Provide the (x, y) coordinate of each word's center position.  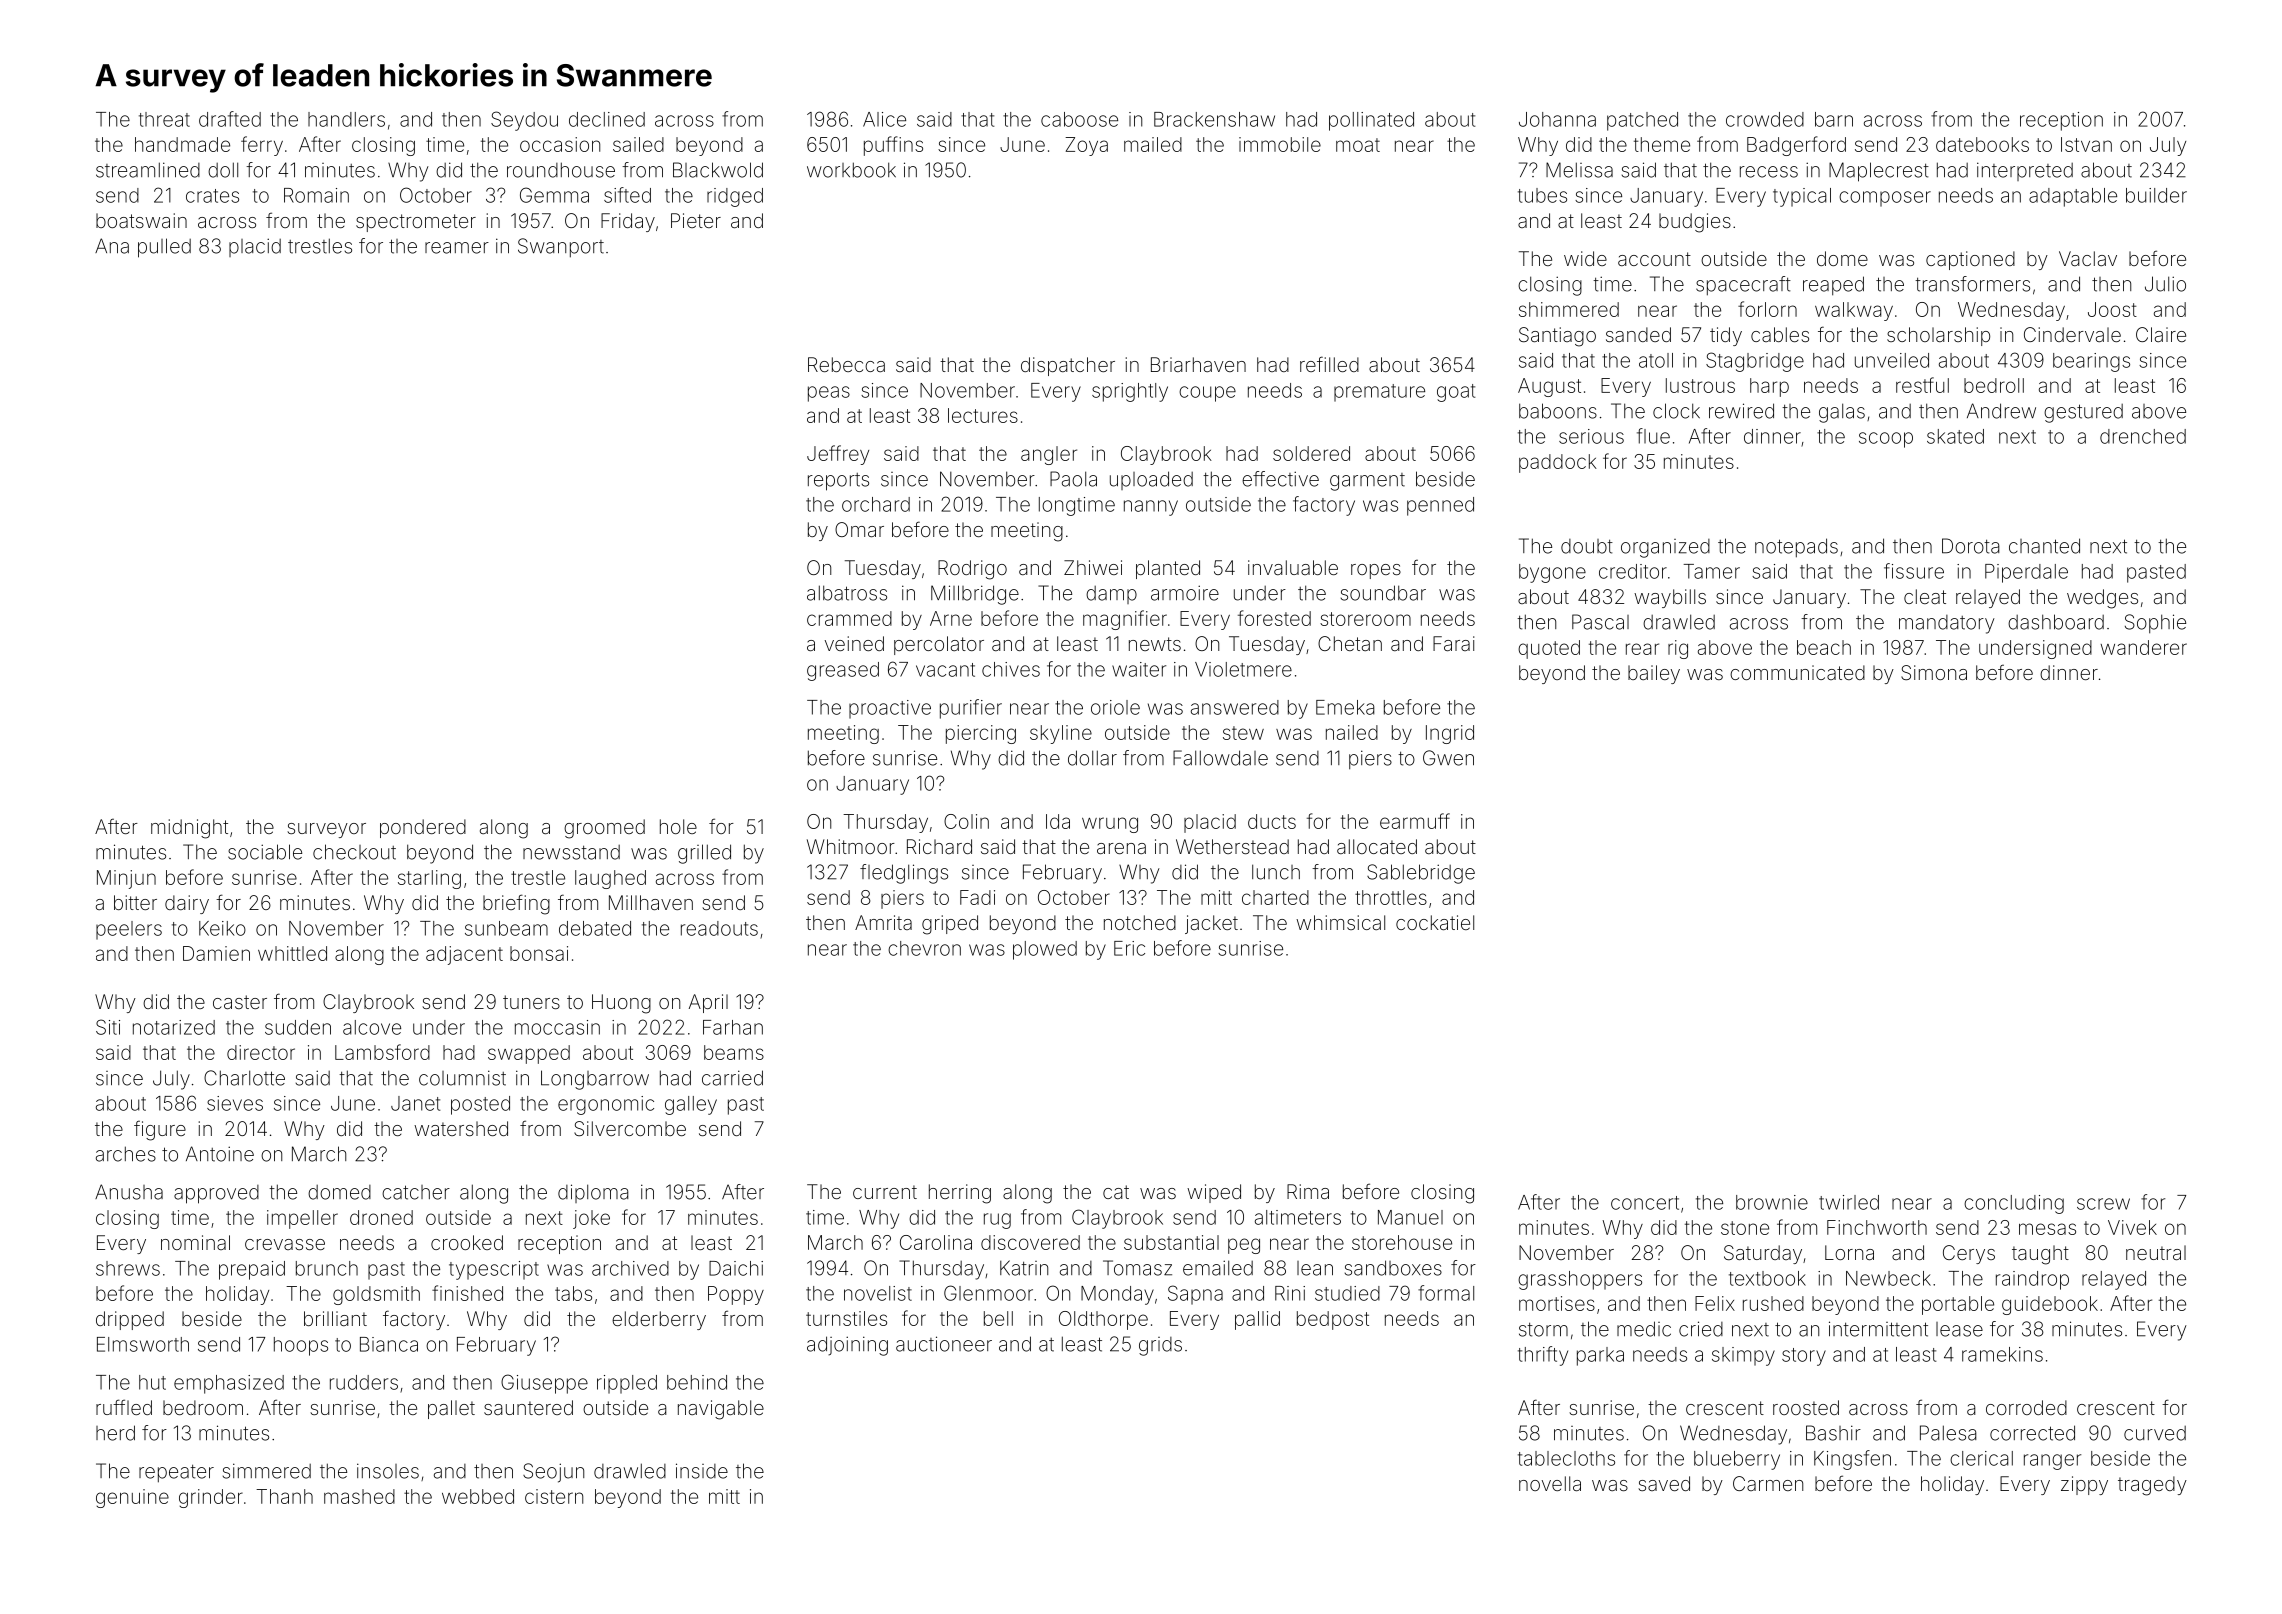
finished (467, 1293)
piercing (981, 734)
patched (1642, 121)
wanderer (2144, 647)
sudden (298, 1027)
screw (2103, 1204)
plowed (1045, 950)
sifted (627, 195)
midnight (189, 829)
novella (1550, 1483)
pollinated (1371, 121)
